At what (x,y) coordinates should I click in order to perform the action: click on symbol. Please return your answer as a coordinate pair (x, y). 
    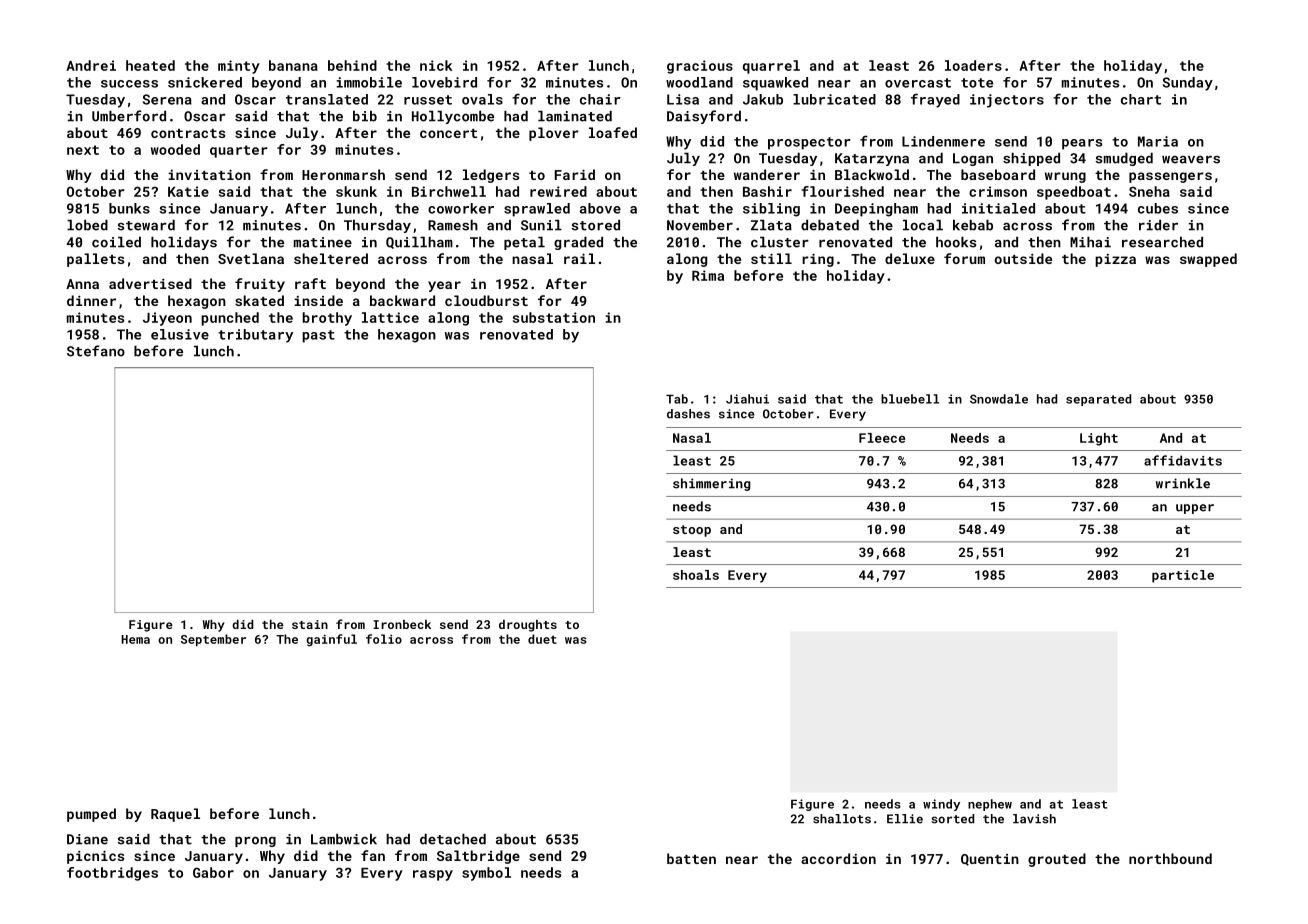
    Looking at the image, I should click on (486, 874).
